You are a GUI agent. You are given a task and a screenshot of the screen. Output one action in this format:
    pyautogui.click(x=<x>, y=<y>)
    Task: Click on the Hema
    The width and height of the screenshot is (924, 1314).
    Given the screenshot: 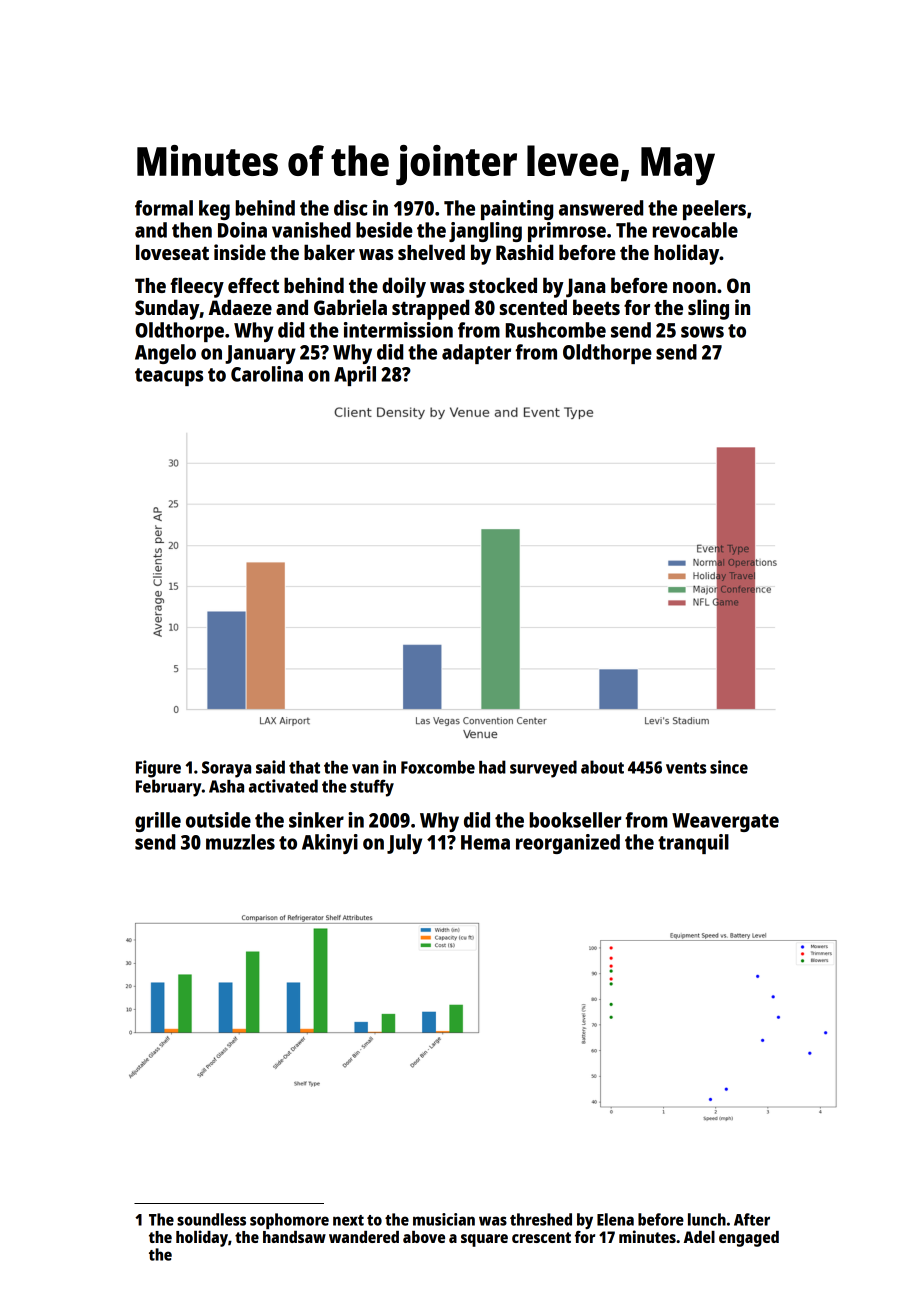 What is the action you would take?
    pyautogui.click(x=485, y=842)
